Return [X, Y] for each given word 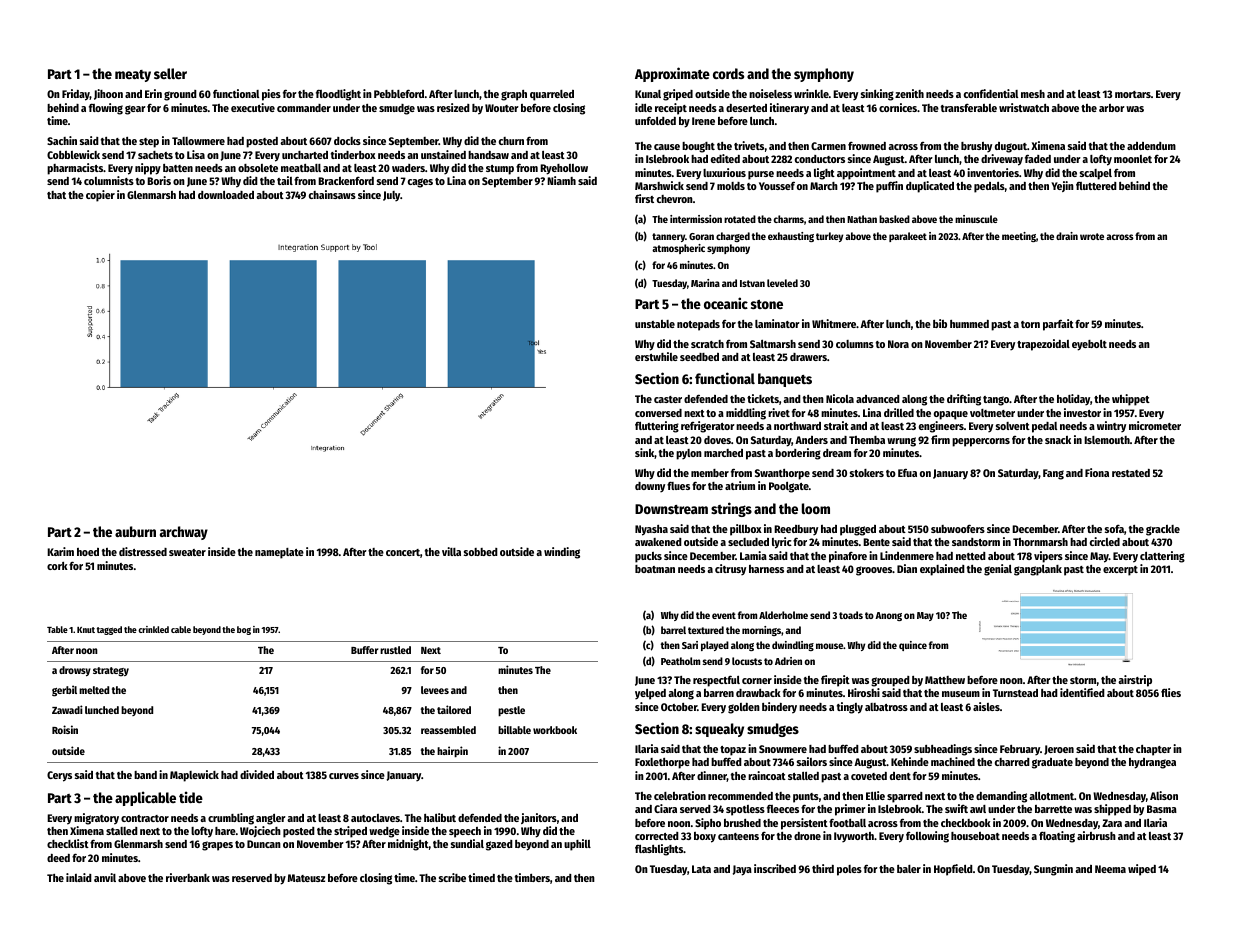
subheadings [943, 750]
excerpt [1120, 571]
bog [244, 630]
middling [746, 414]
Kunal [648, 94]
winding [562, 553]
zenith [909, 93]
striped [350, 832]
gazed [499, 845]
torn [1030, 324]
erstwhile [656, 356]
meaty [133, 76]
